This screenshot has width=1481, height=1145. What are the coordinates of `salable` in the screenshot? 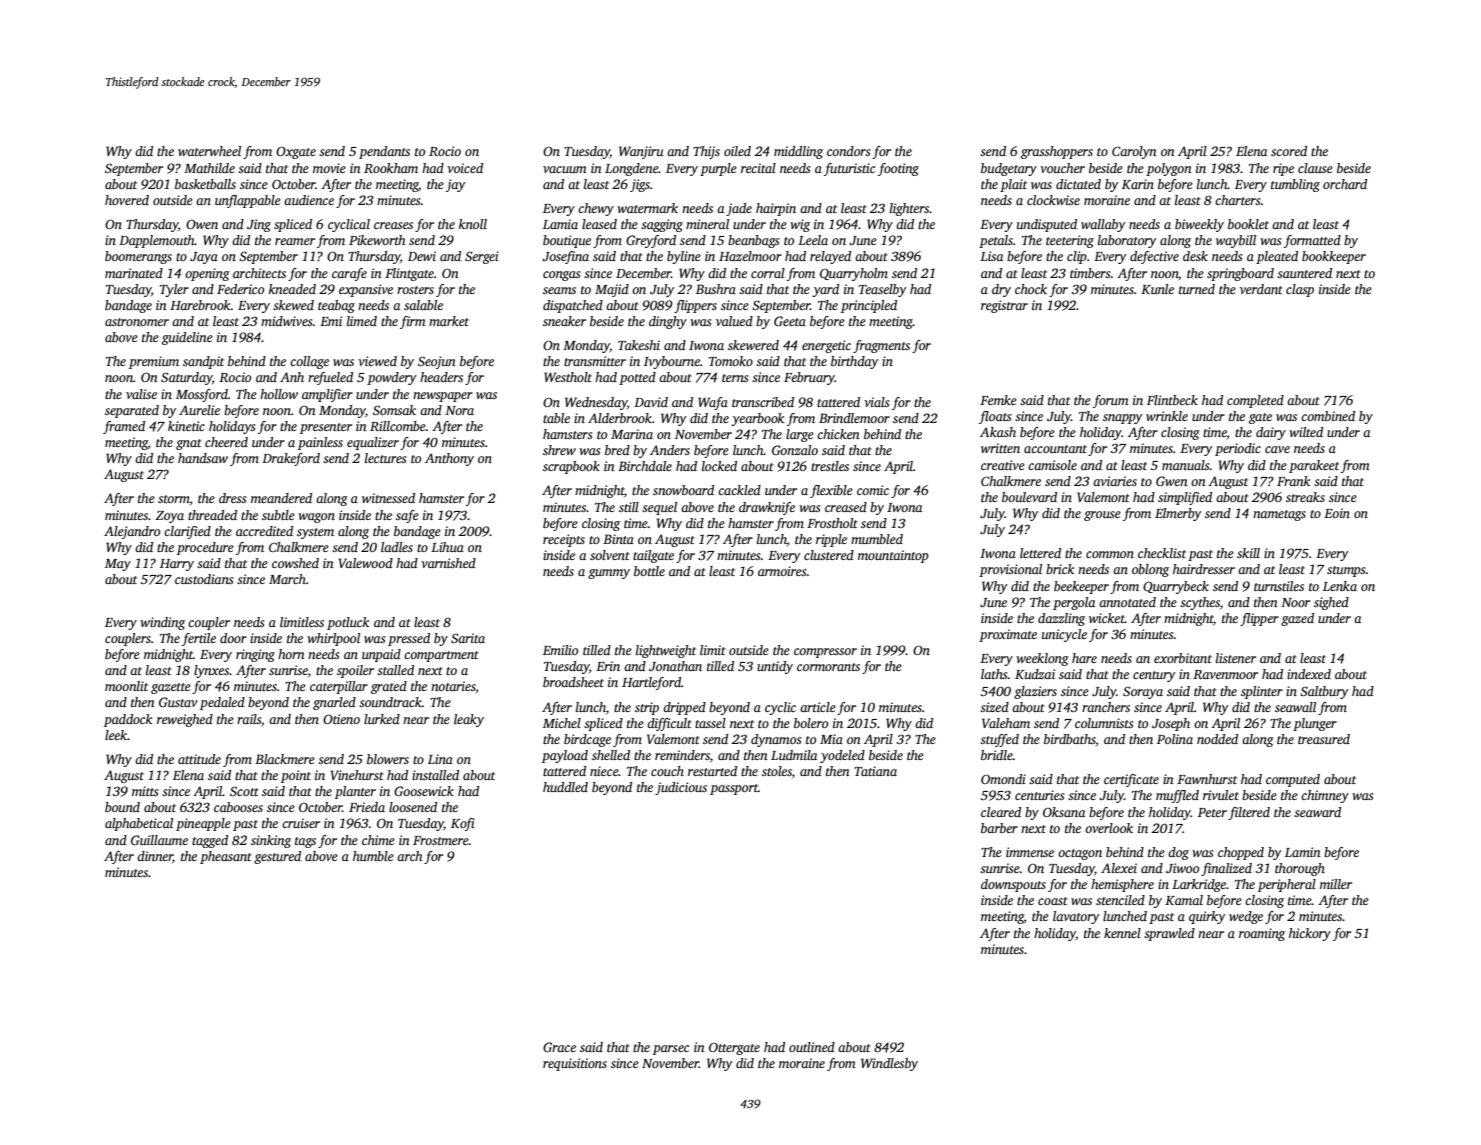 It's located at (423, 305).
